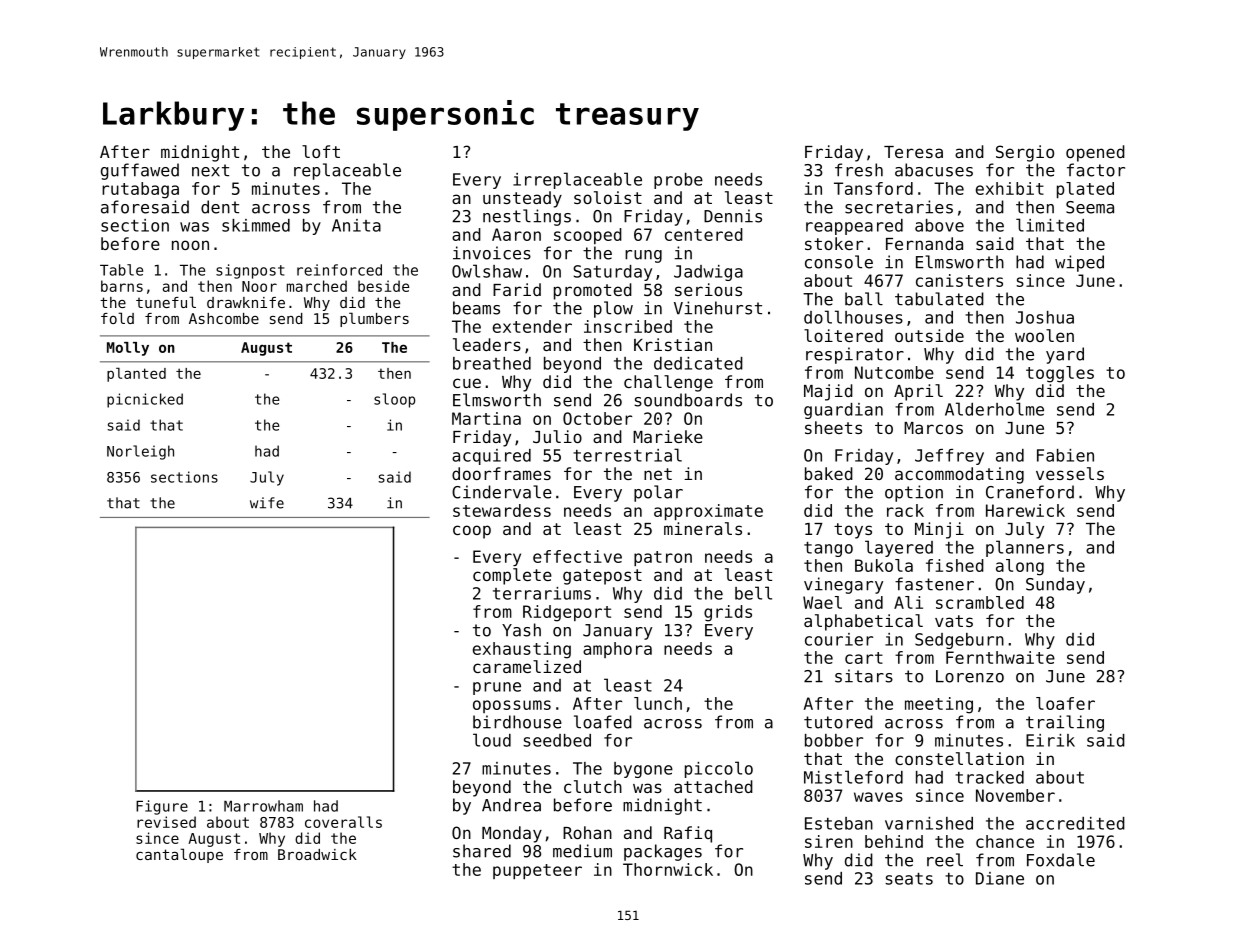  I want to click on Broadwick, so click(317, 854).
